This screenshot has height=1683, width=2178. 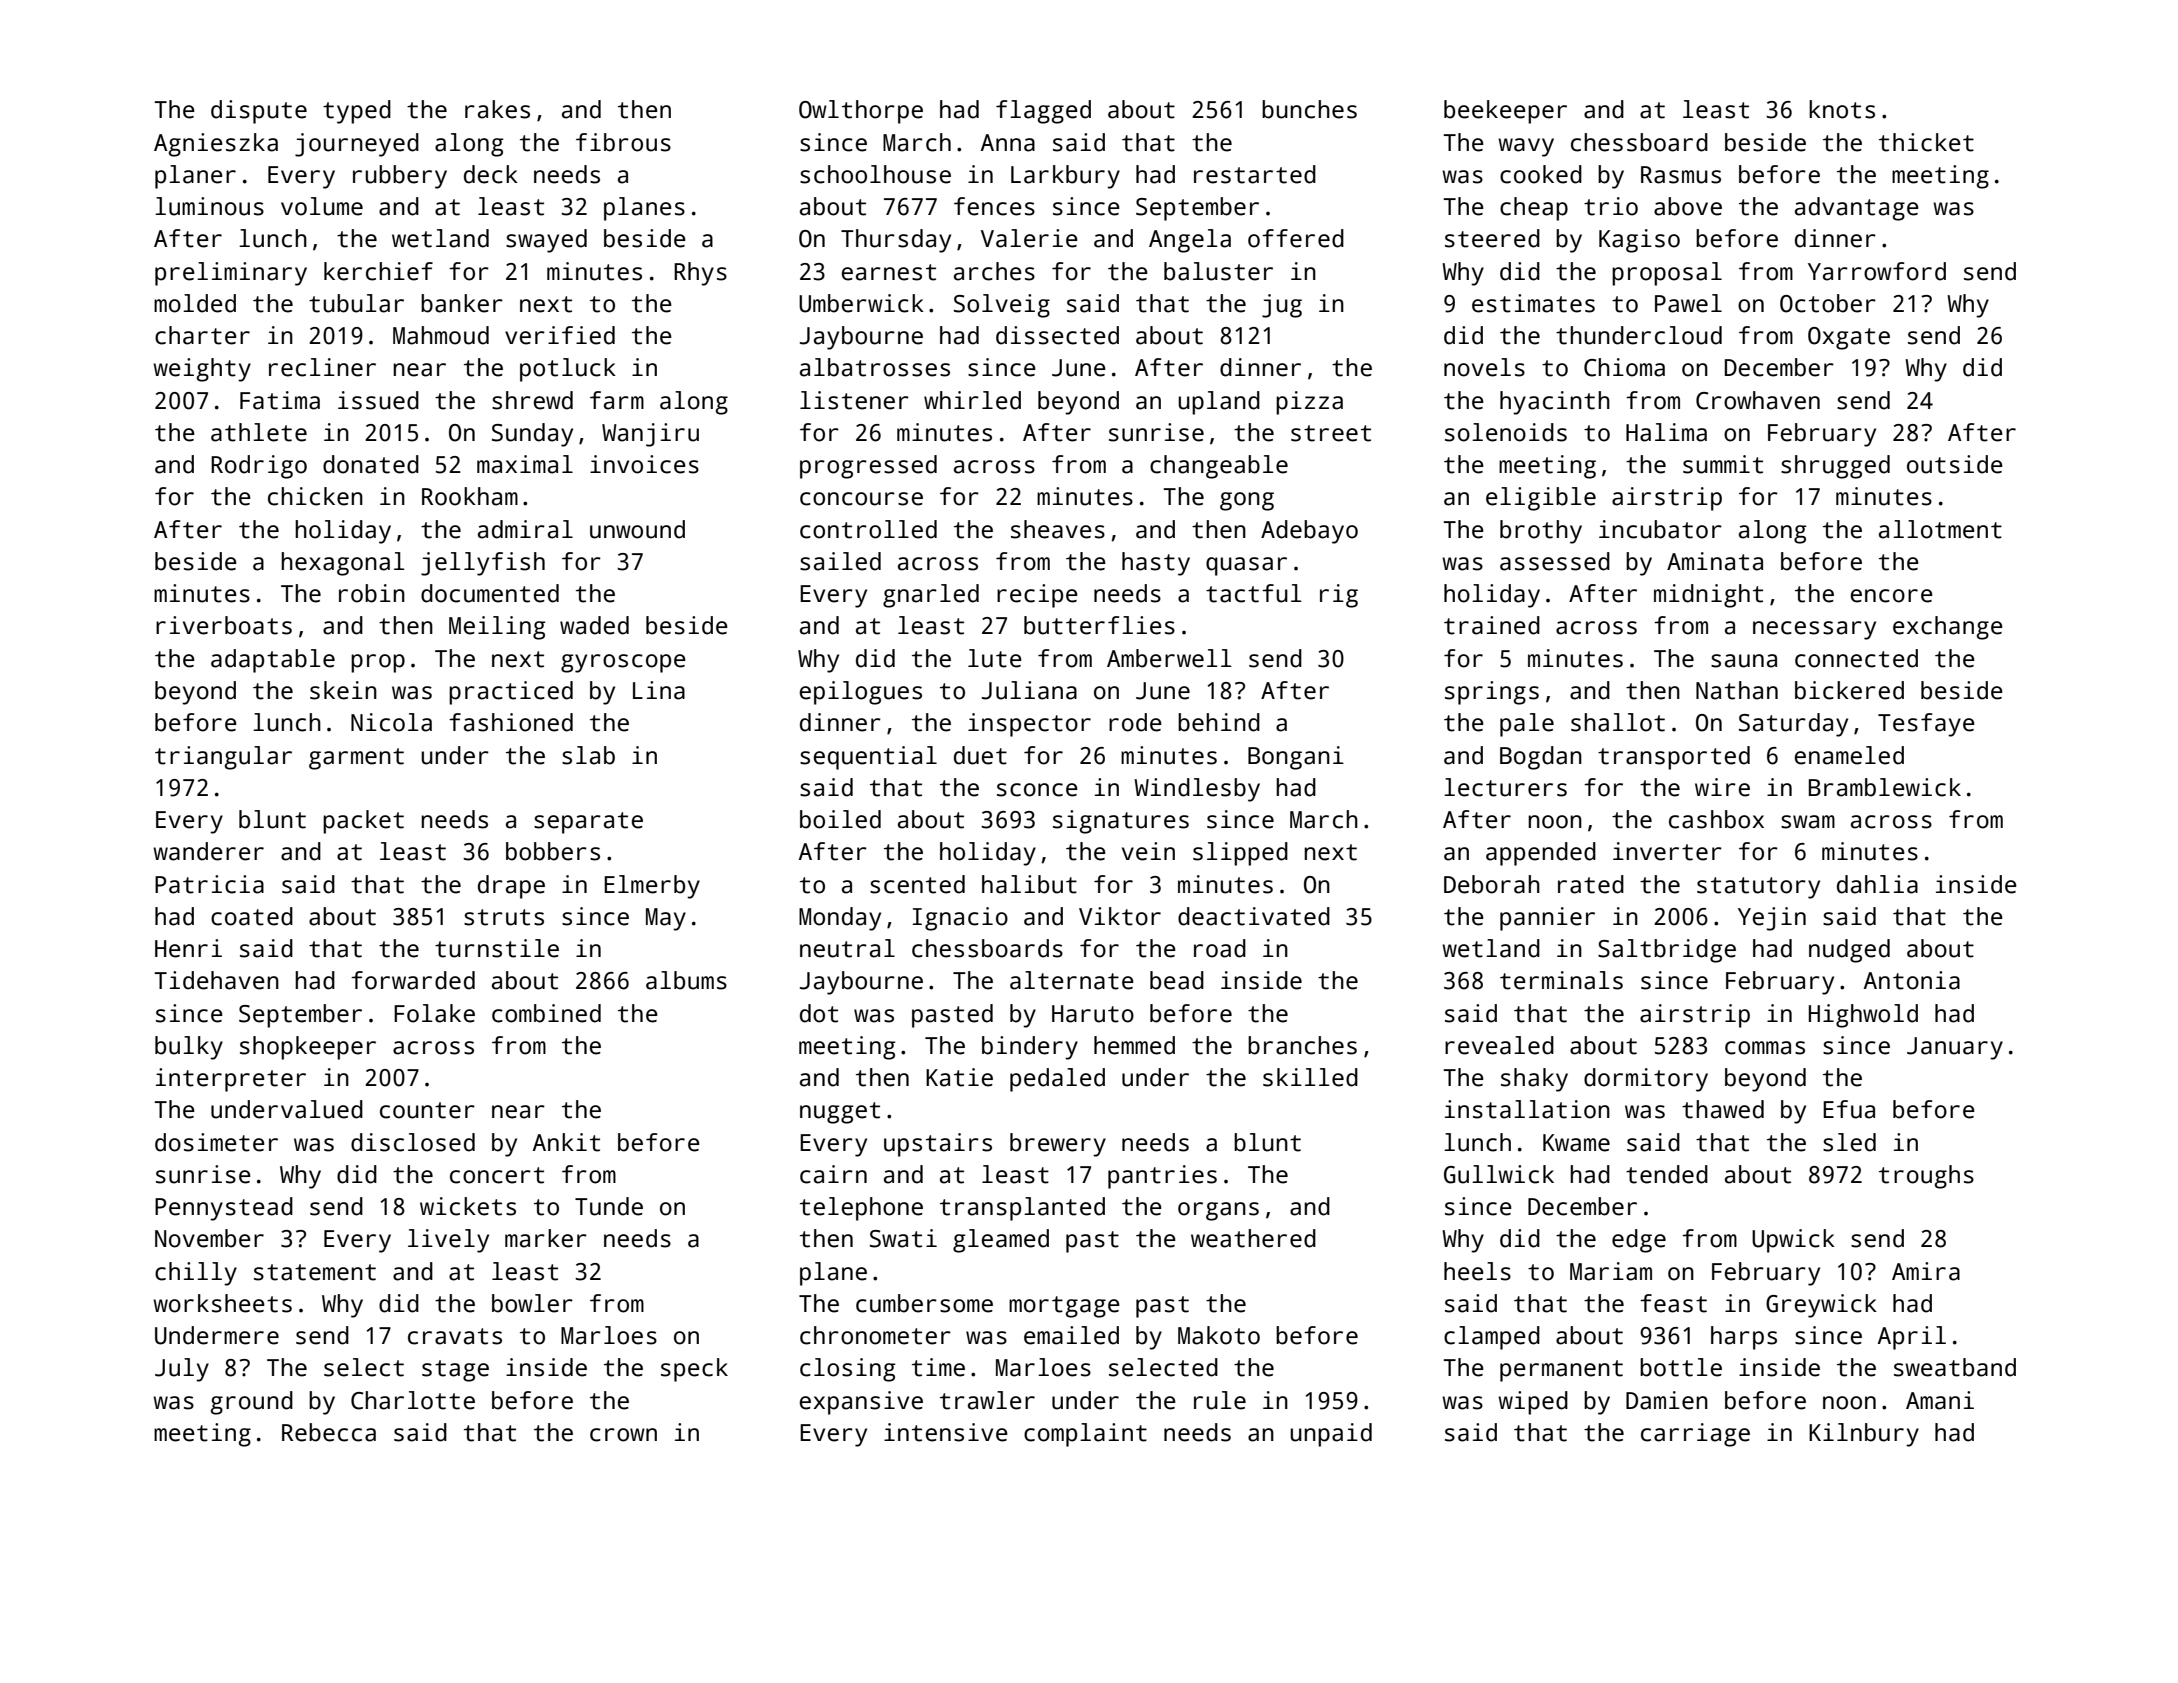 What do you see at coordinates (1681, 1367) in the screenshot?
I see `bottle` at bounding box center [1681, 1367].
